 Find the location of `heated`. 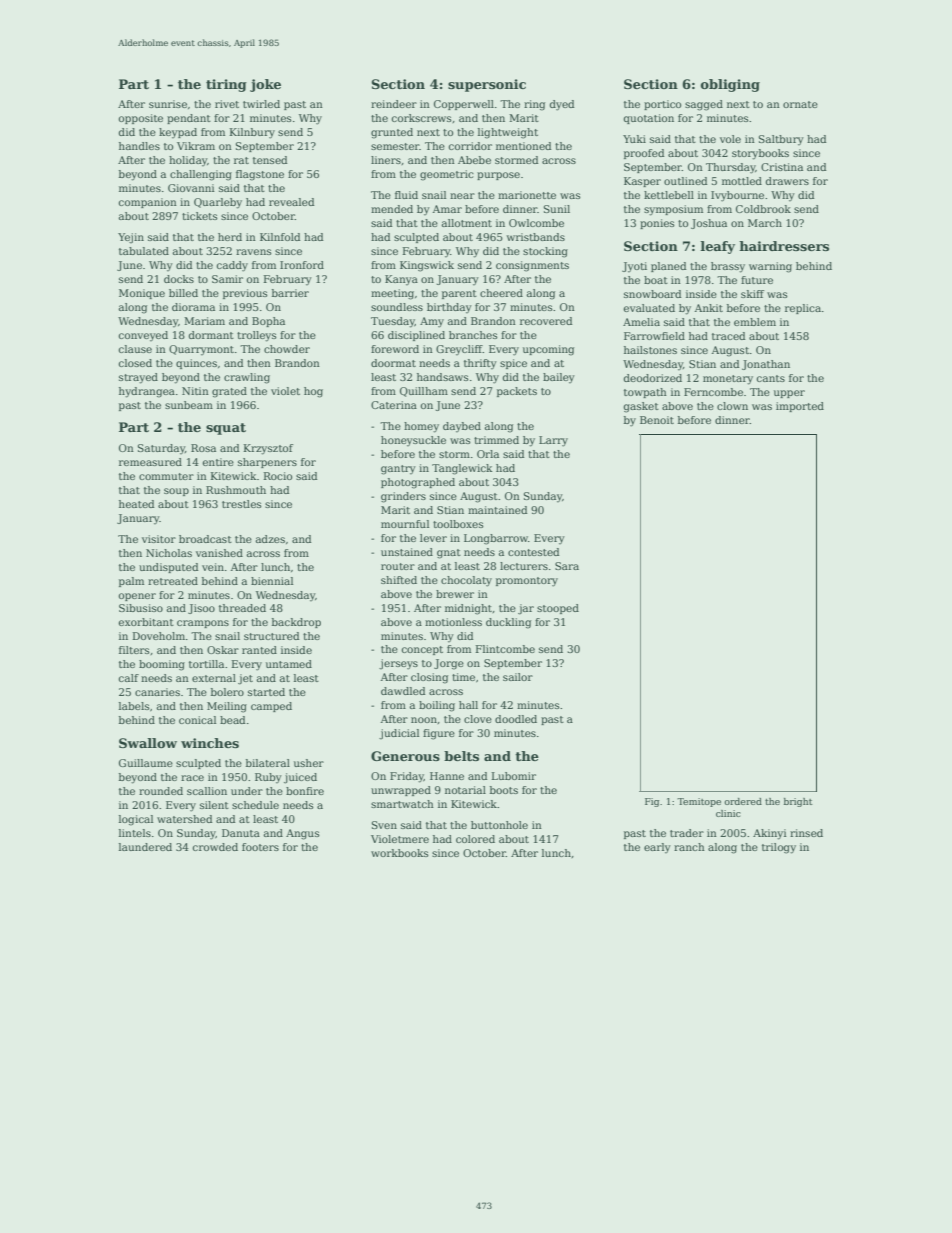

heated is located at coordinates (136, 504).
